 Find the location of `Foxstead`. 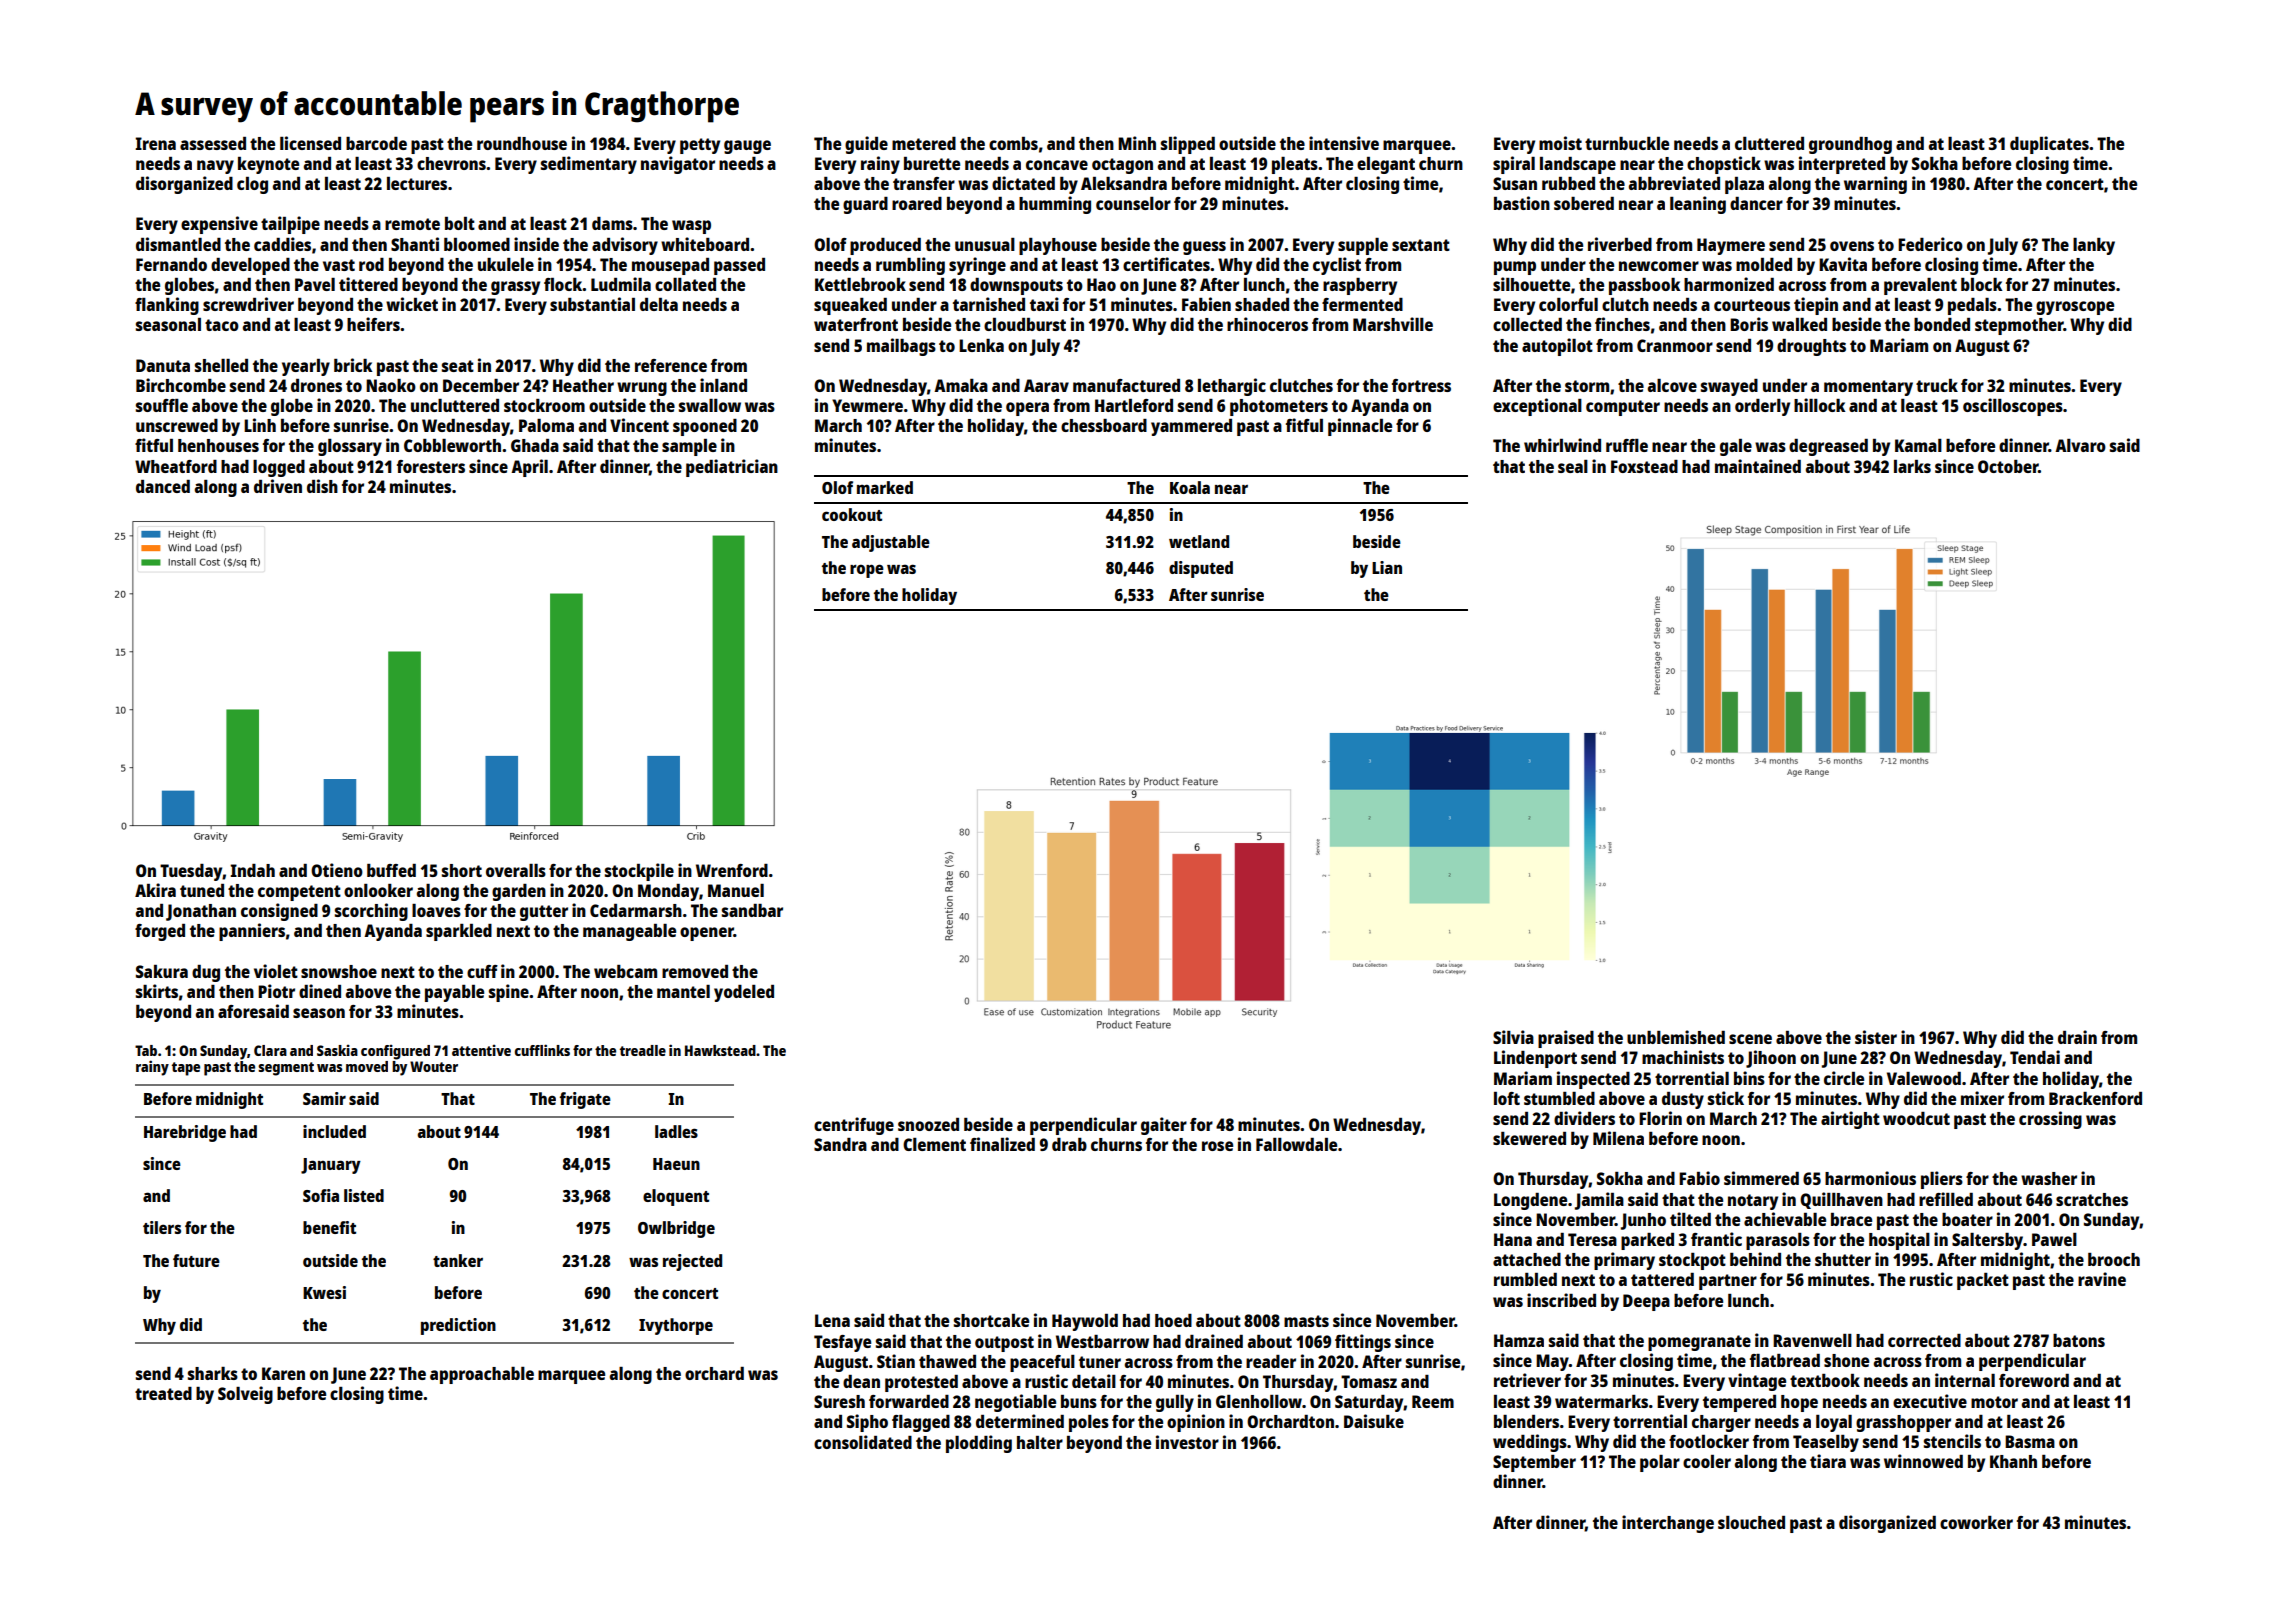

Foxstead is located at coordinates (1644, 466).
